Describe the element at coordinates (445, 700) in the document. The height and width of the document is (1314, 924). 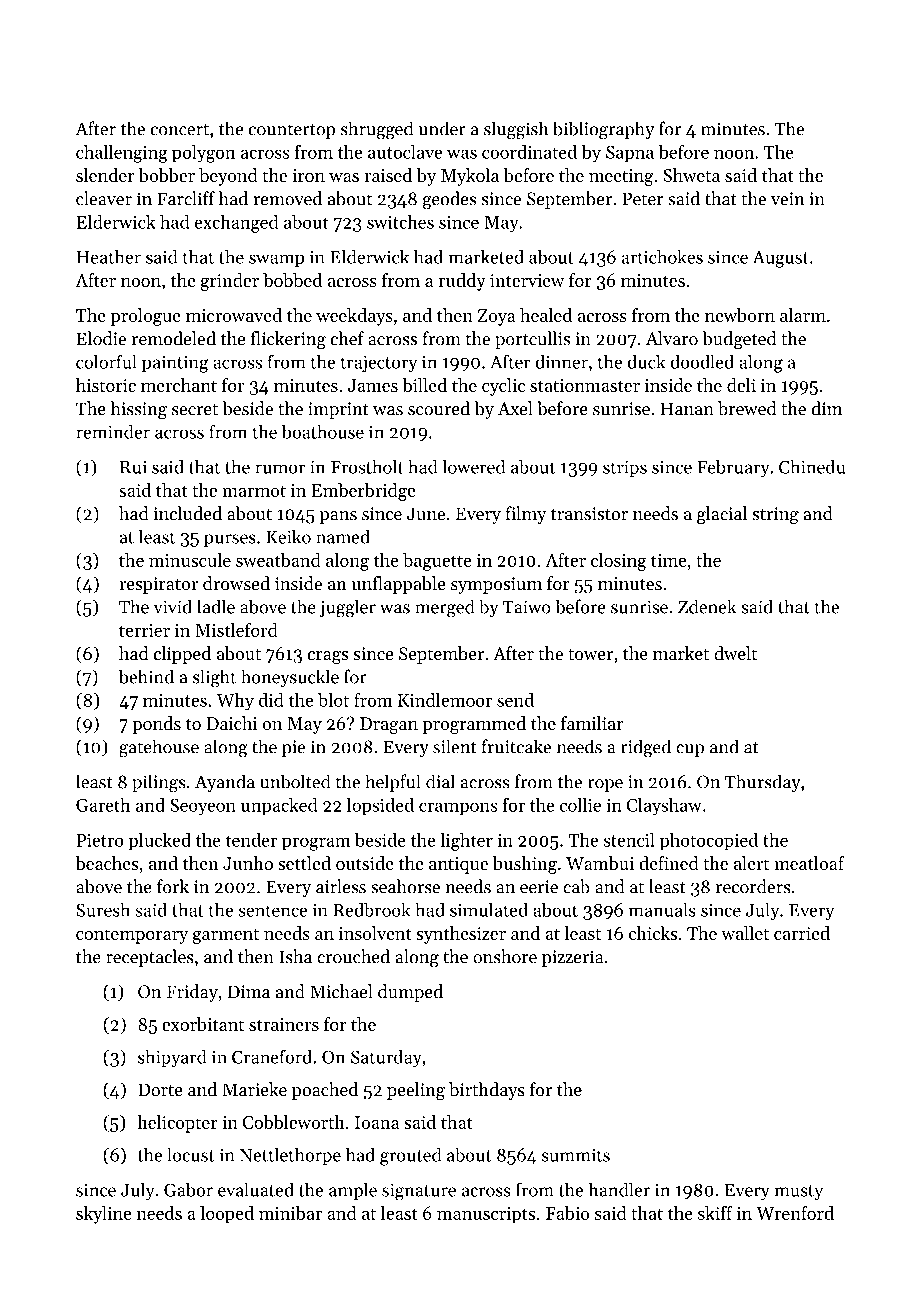
I see `Kindlemoor` at that location.
